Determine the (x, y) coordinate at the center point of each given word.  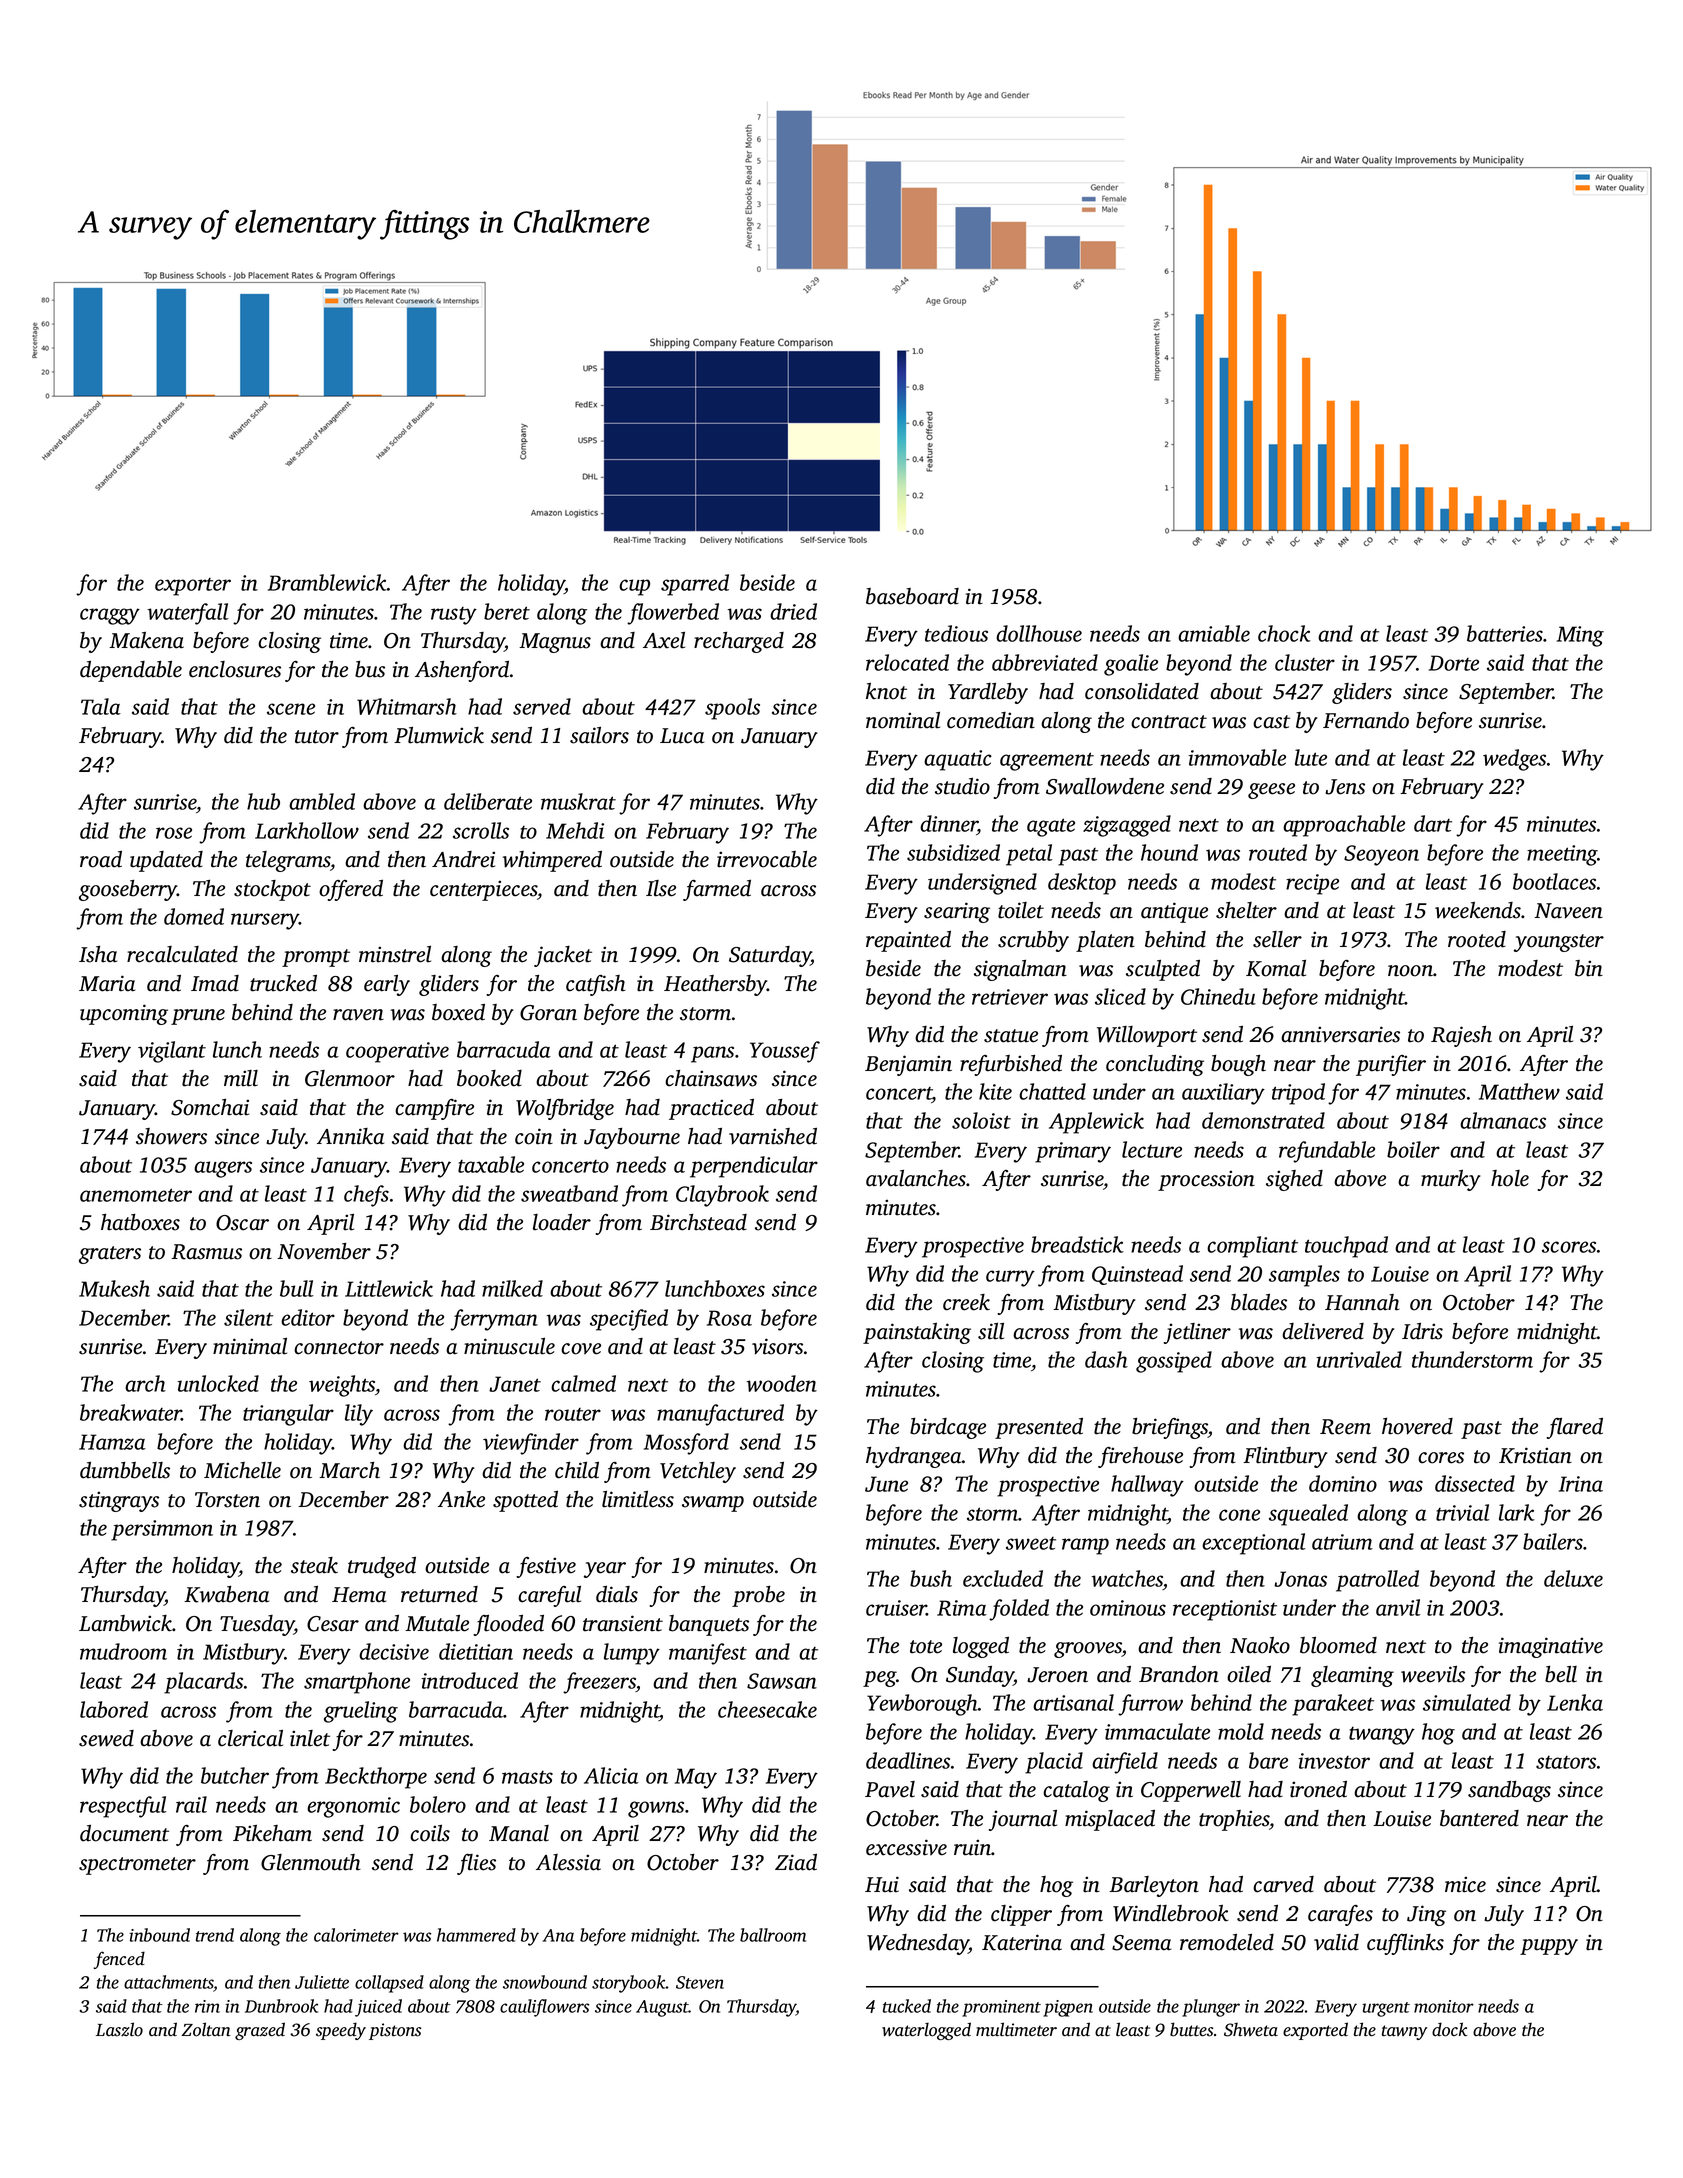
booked (489, 1078)
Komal (1276, 968)
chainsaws (711, 1078)
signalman (1020, 970)
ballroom (773, 1935)
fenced (119, 1960)
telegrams (288, 861)
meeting (1562, 855)
